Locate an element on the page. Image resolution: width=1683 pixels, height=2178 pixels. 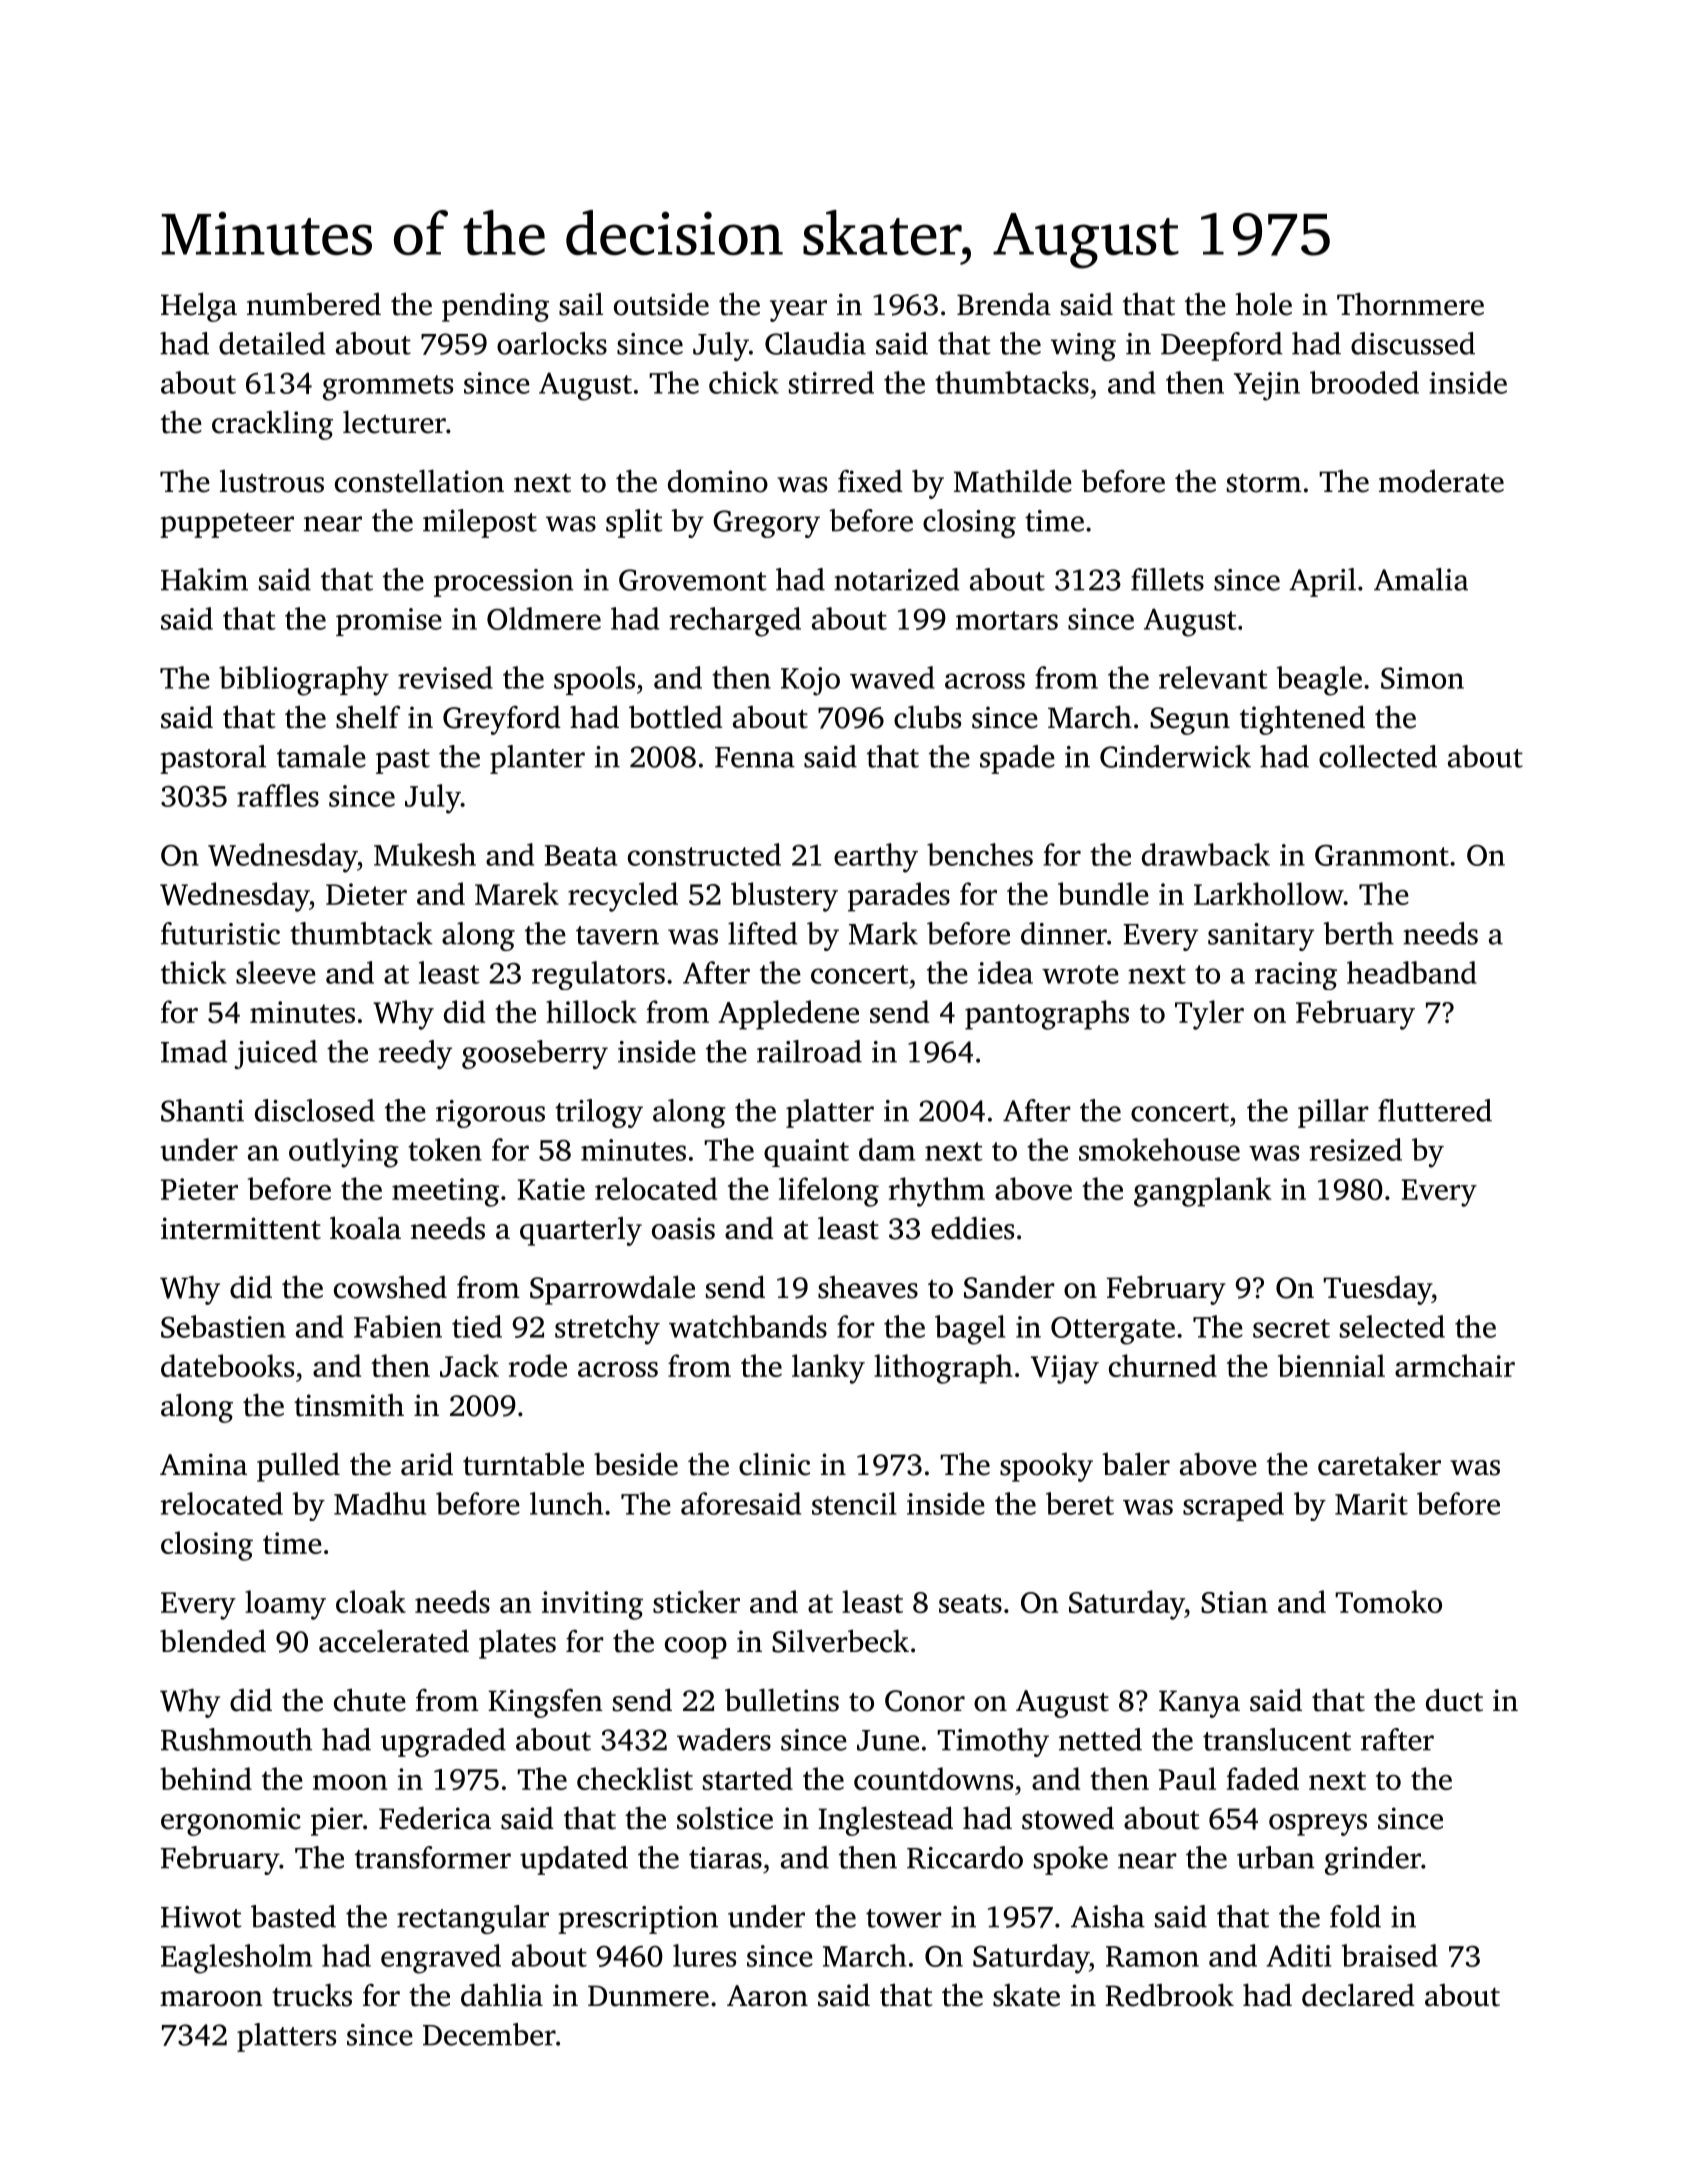
rode is located at coordinates (538, 1365).
